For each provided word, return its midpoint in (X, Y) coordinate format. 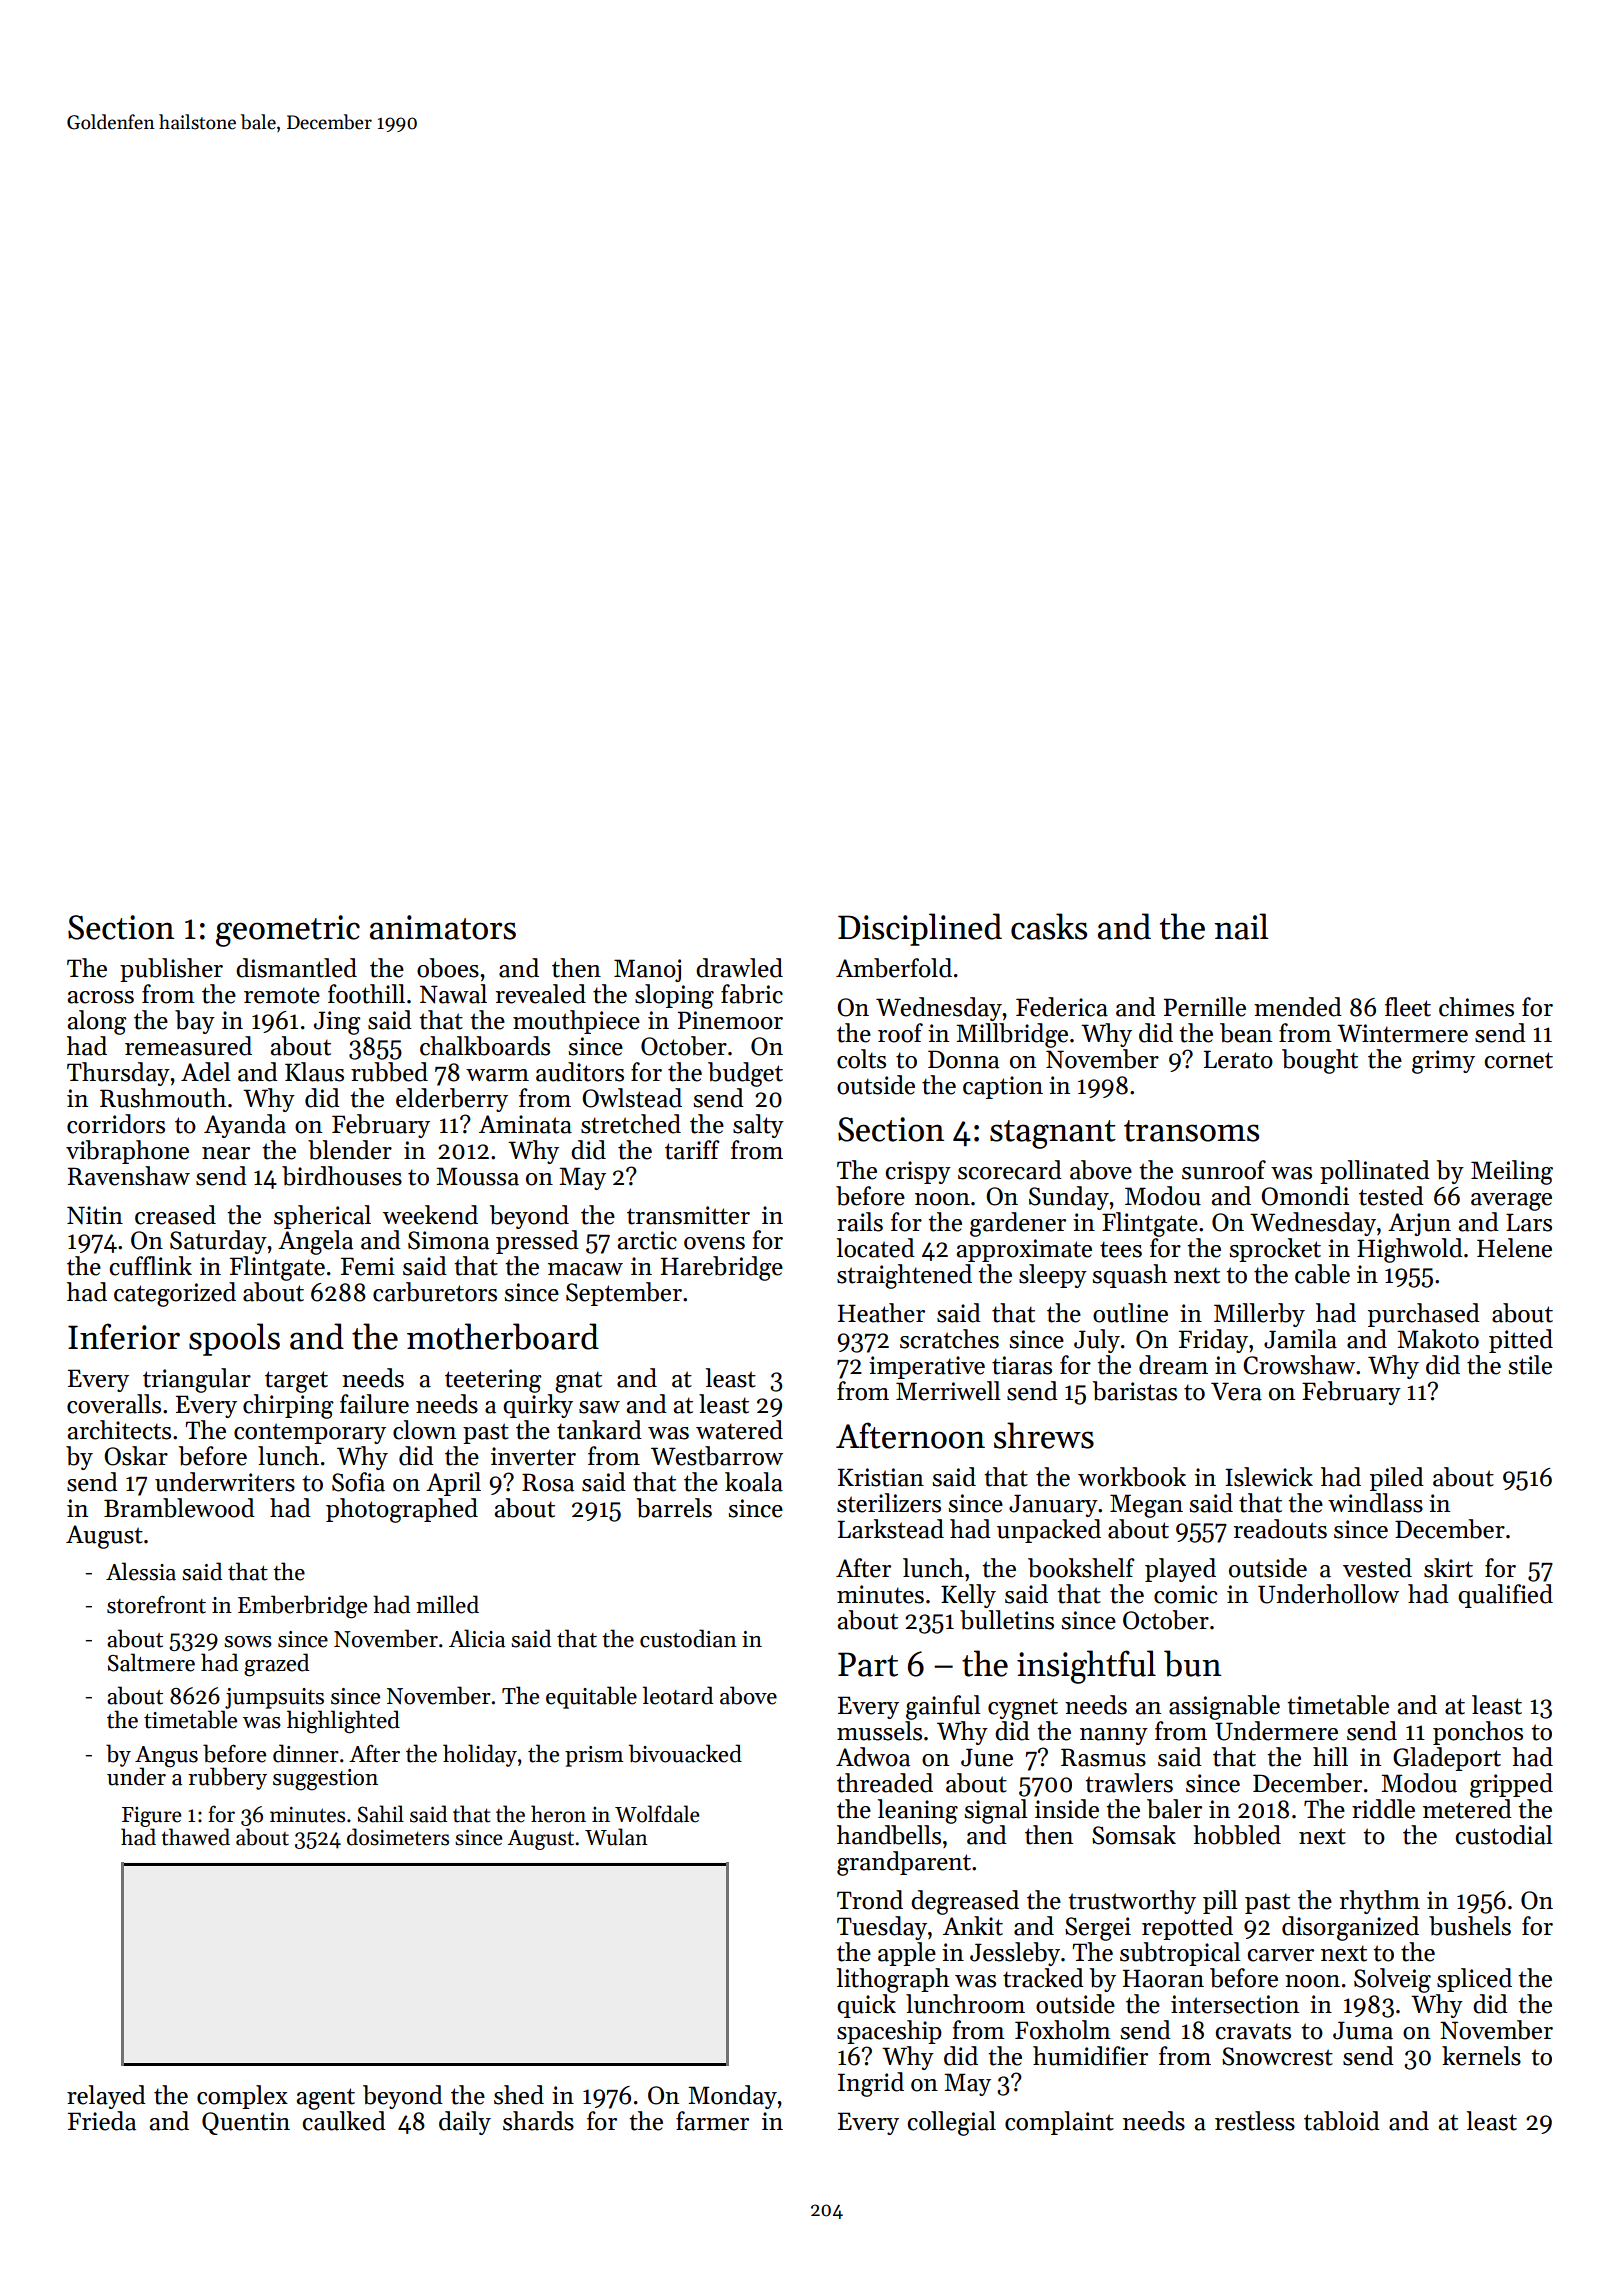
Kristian (881, 1477)
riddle (1383, 1809)
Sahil (381, 1814)
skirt (1448, 1568)
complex (242, 2097)
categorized (175, 1294)
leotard (678, 1695)
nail (1241, 926)
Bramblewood (179, 1508)
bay (195, 1022)
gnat (578, 1382)
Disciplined (920, 929)
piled (1397, 1479)
